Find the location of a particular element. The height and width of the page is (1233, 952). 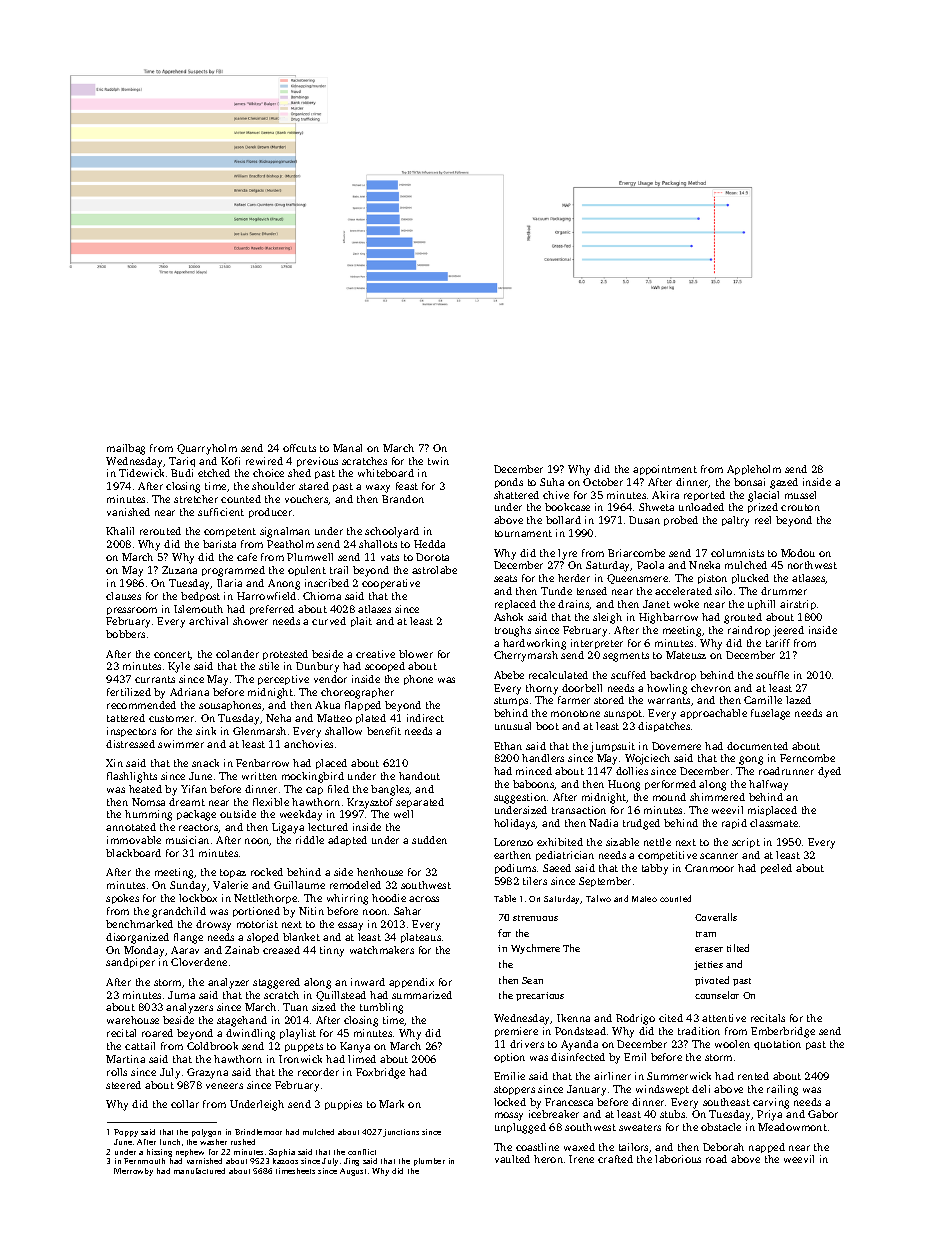

laborious is located at coordinates (678, 1159).
